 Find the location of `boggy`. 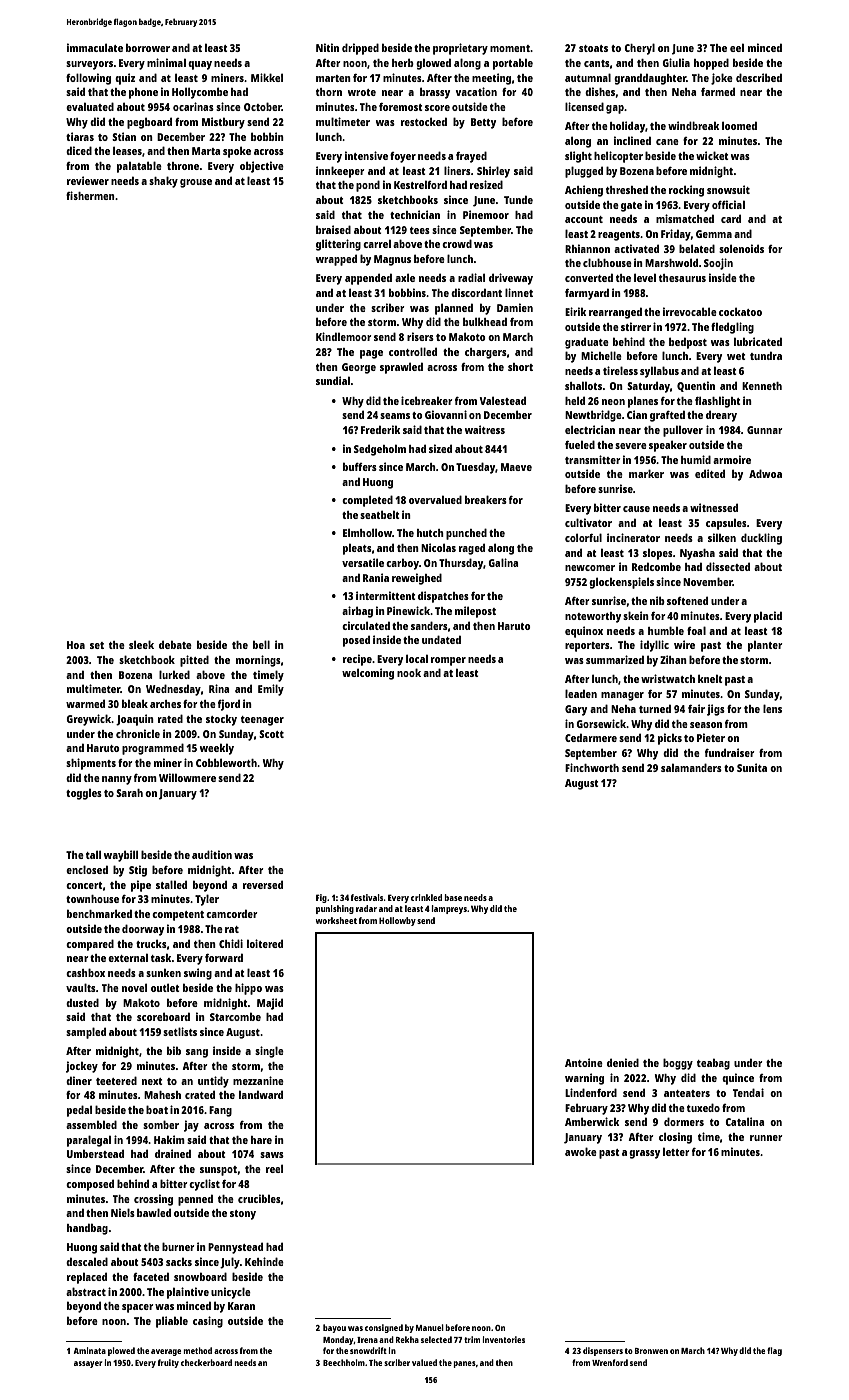

boggy is located at coordinates (678, 1064).
